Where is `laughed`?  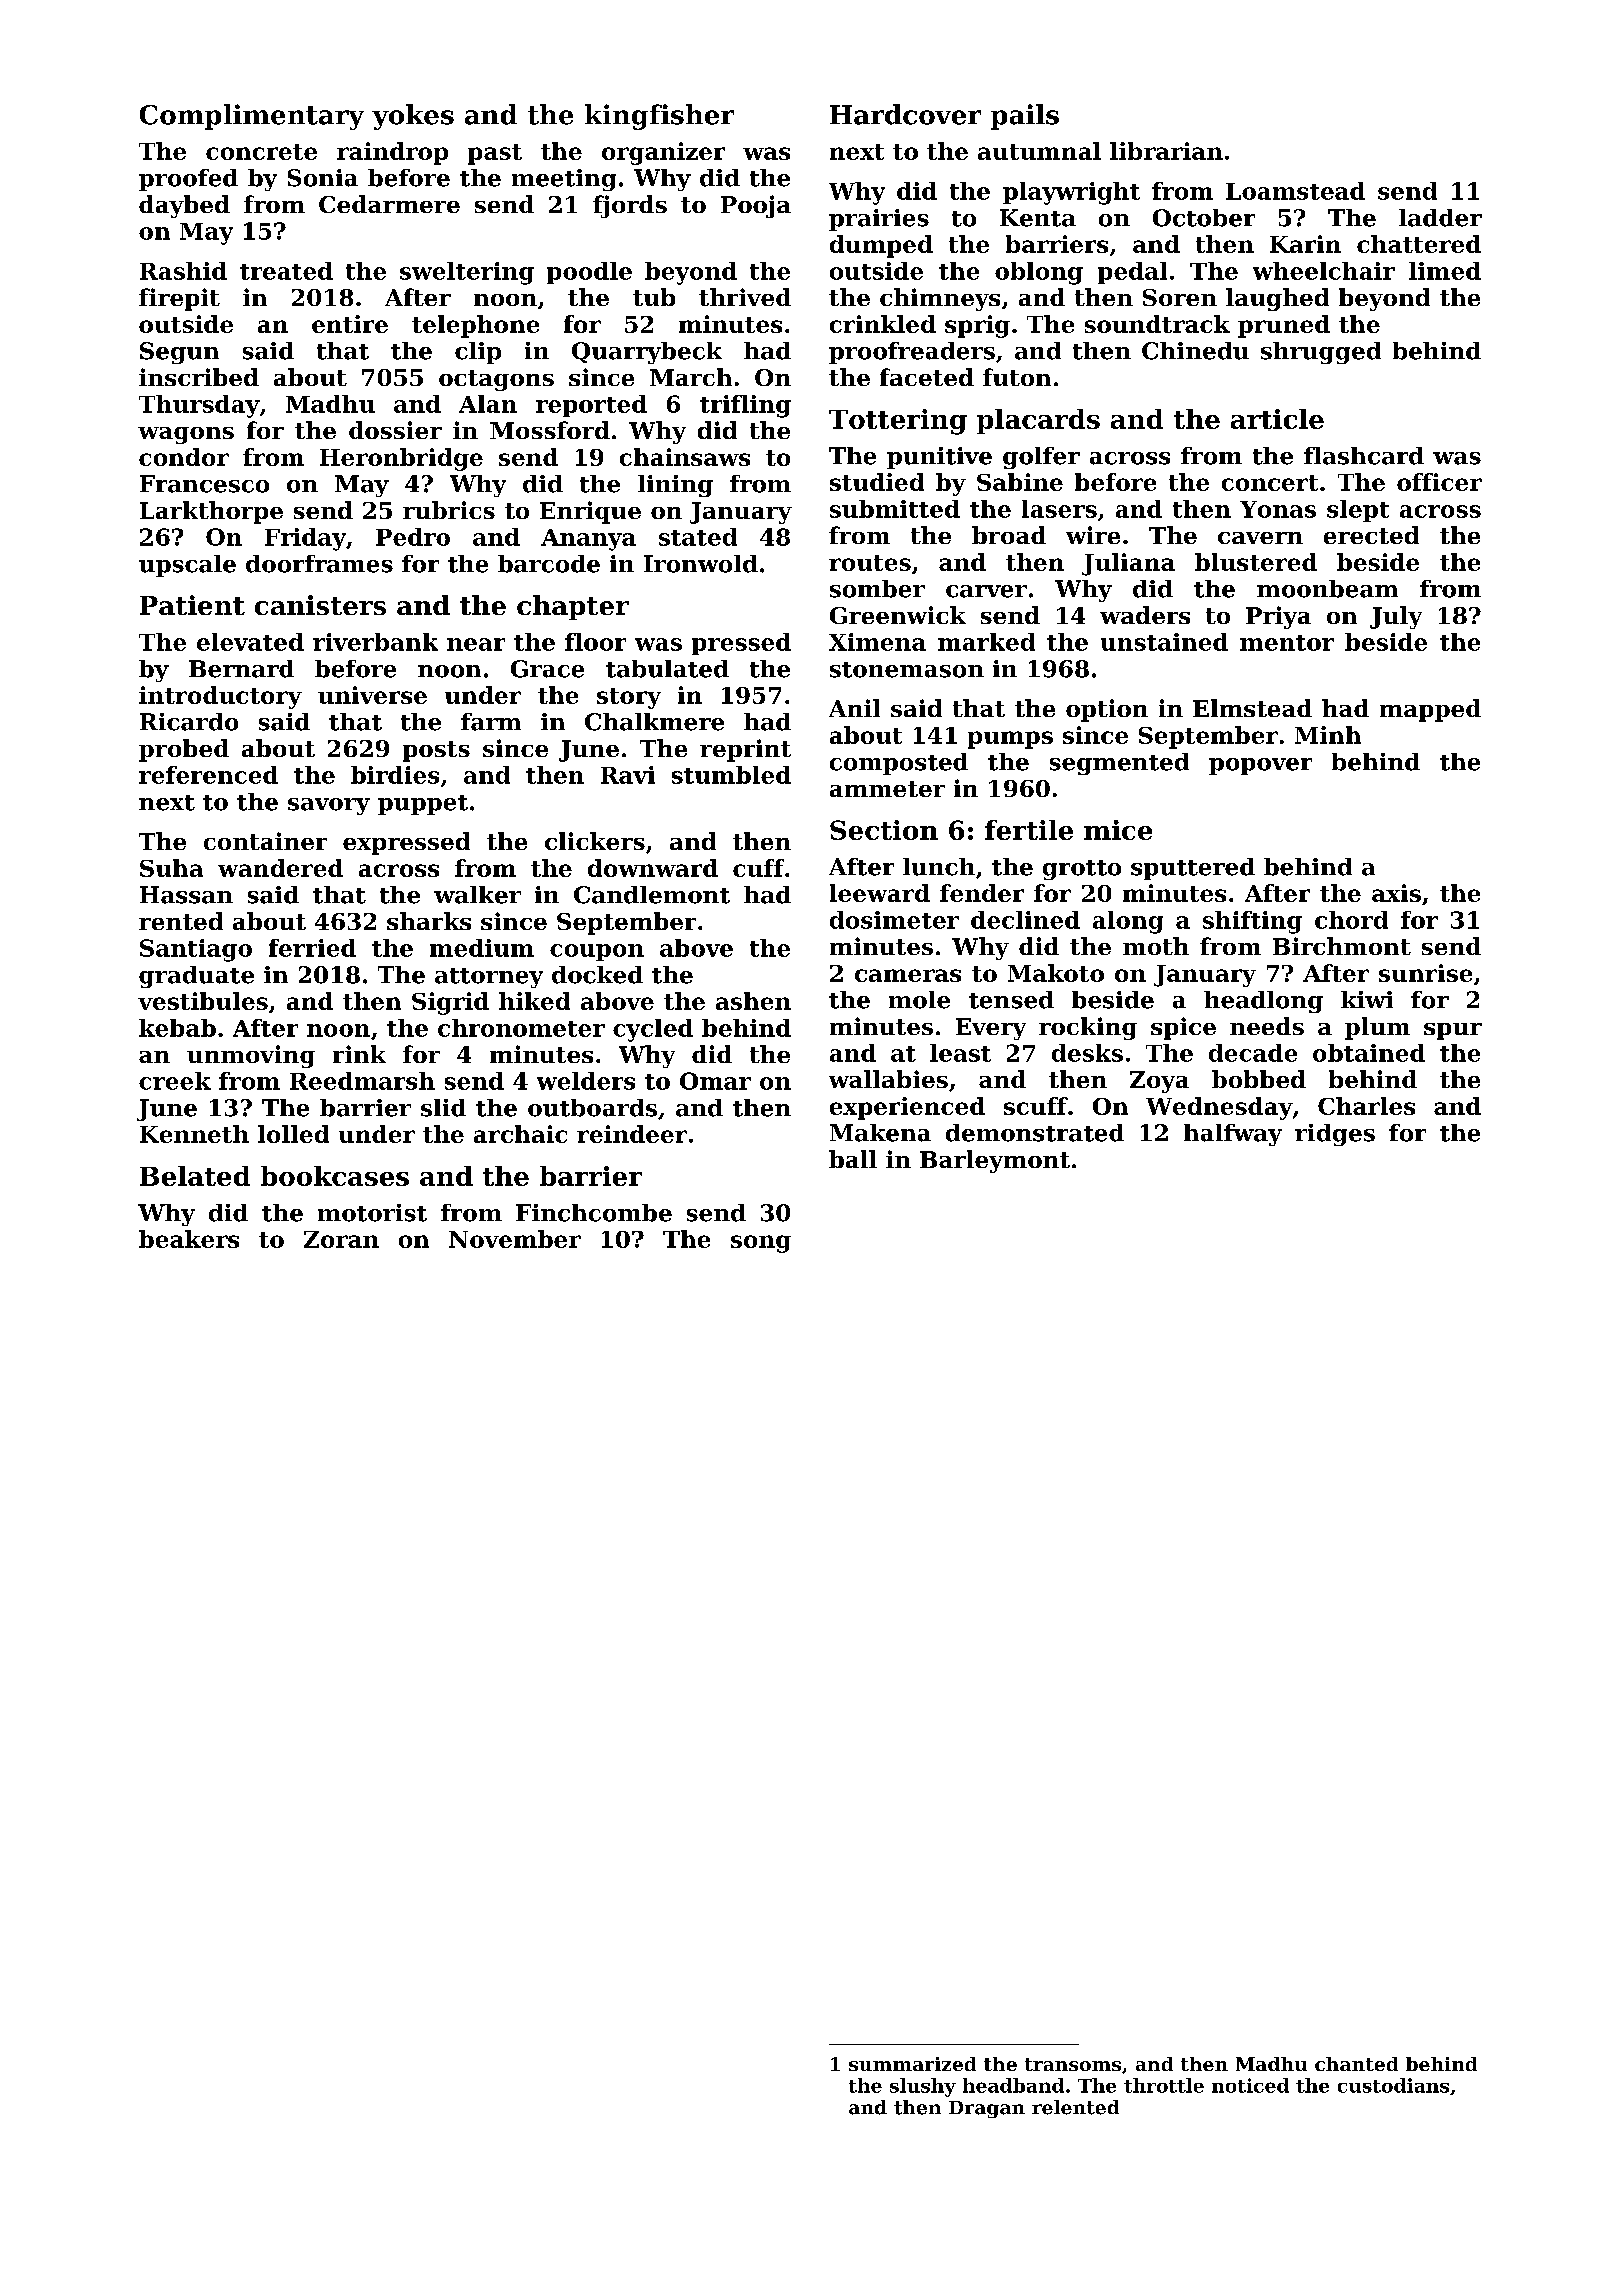 laughed is located at coordinates (1277, 299).
